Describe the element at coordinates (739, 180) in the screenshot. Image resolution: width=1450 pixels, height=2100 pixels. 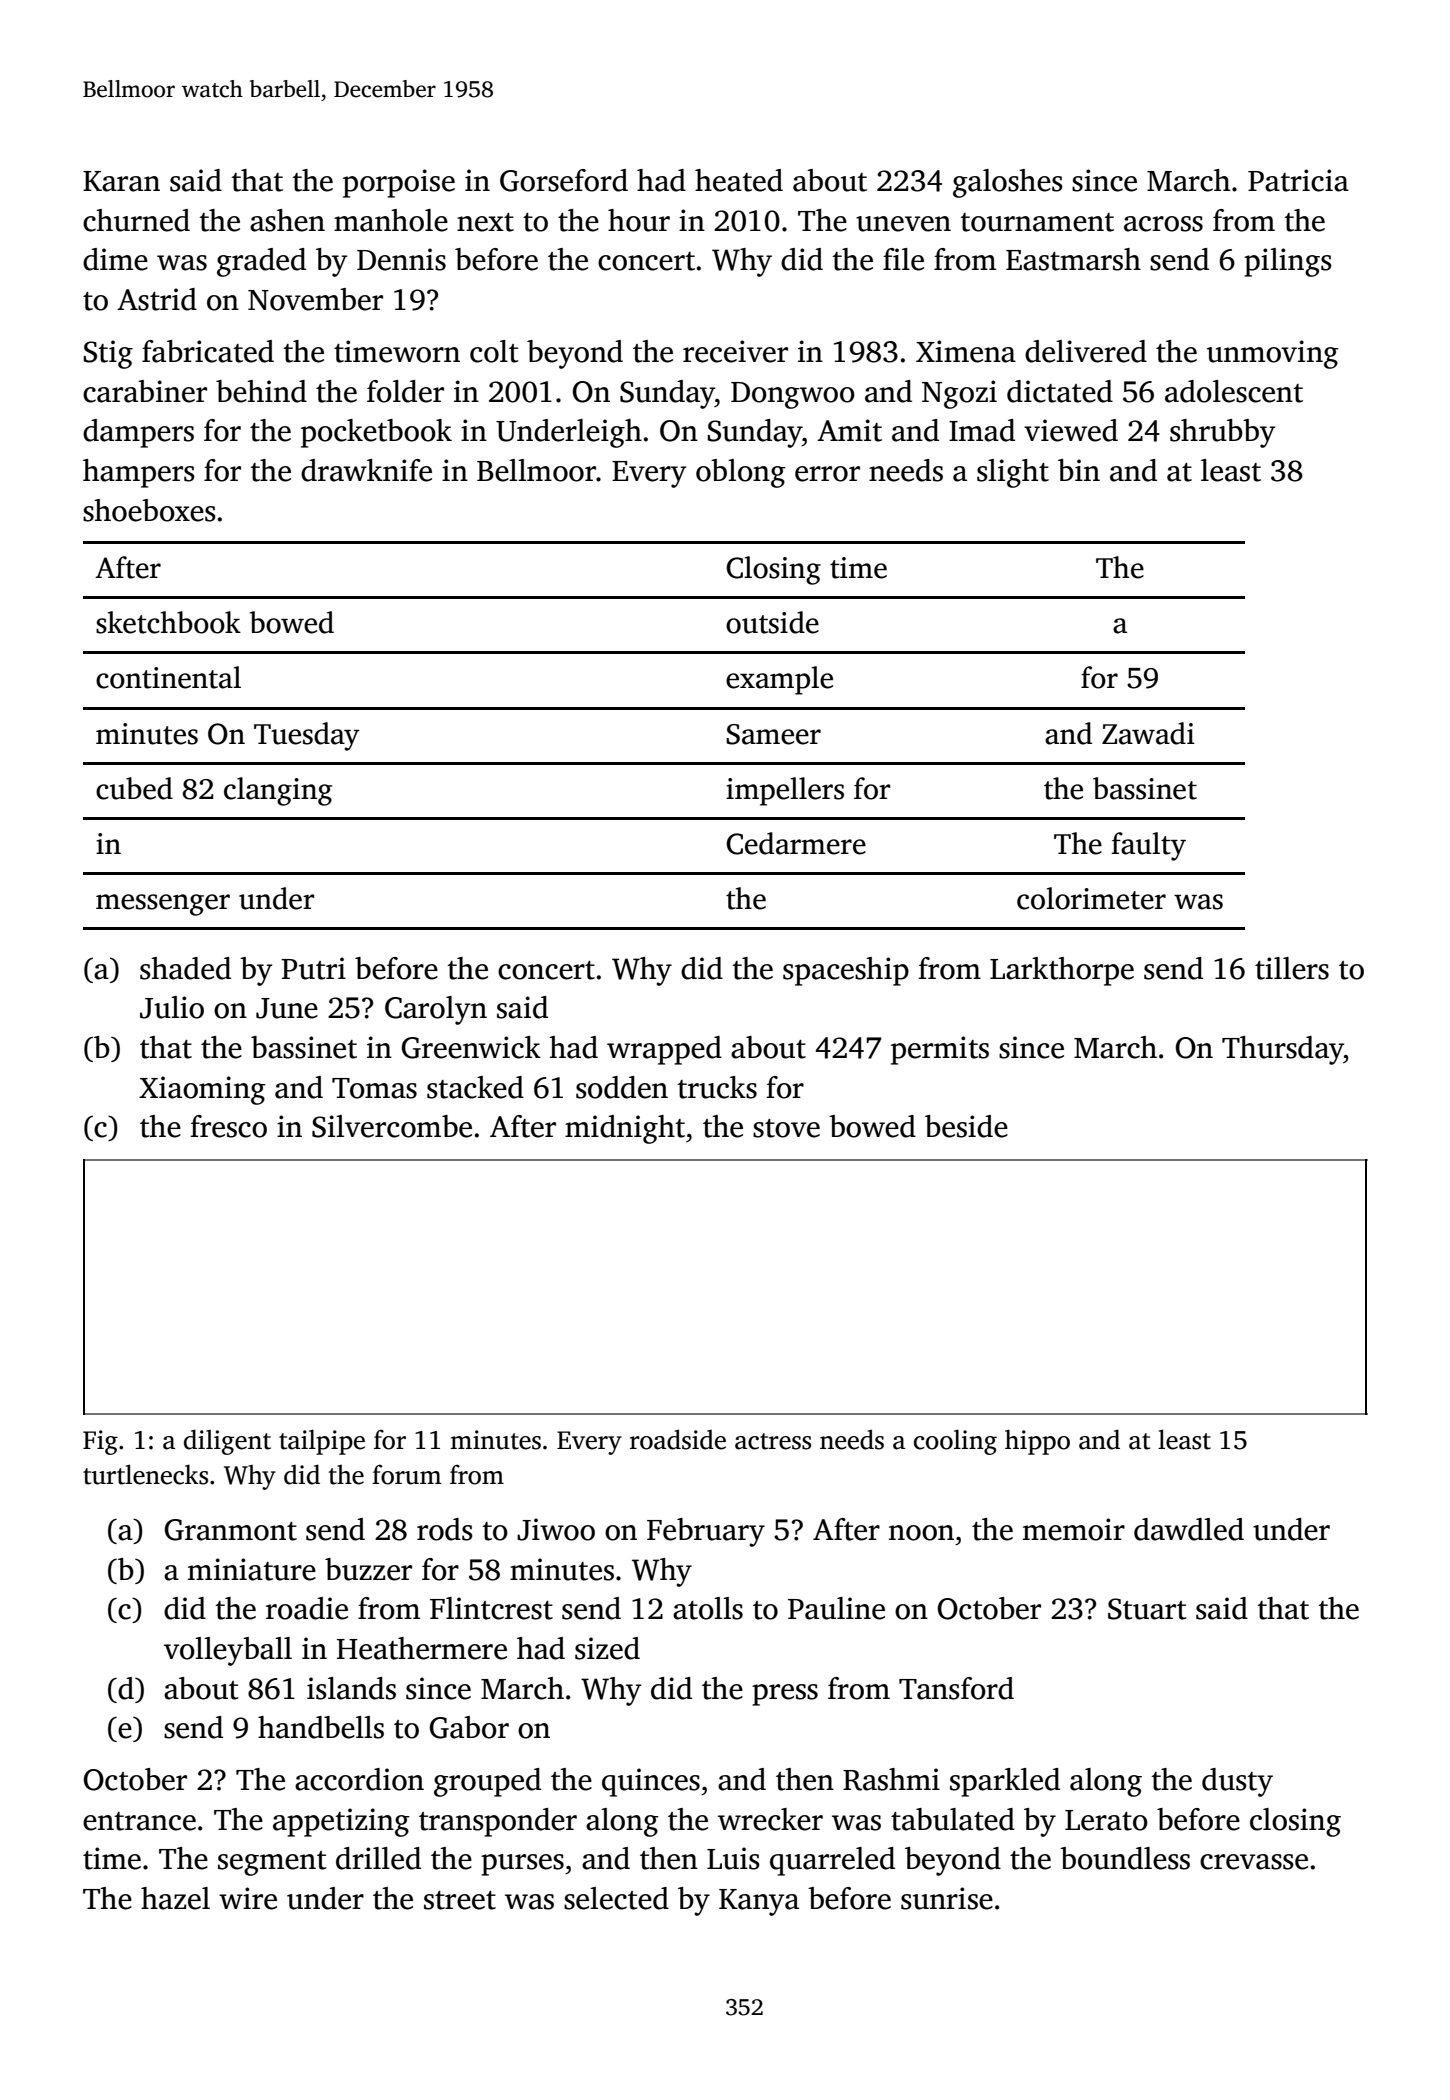
I see `heated` at that location.
